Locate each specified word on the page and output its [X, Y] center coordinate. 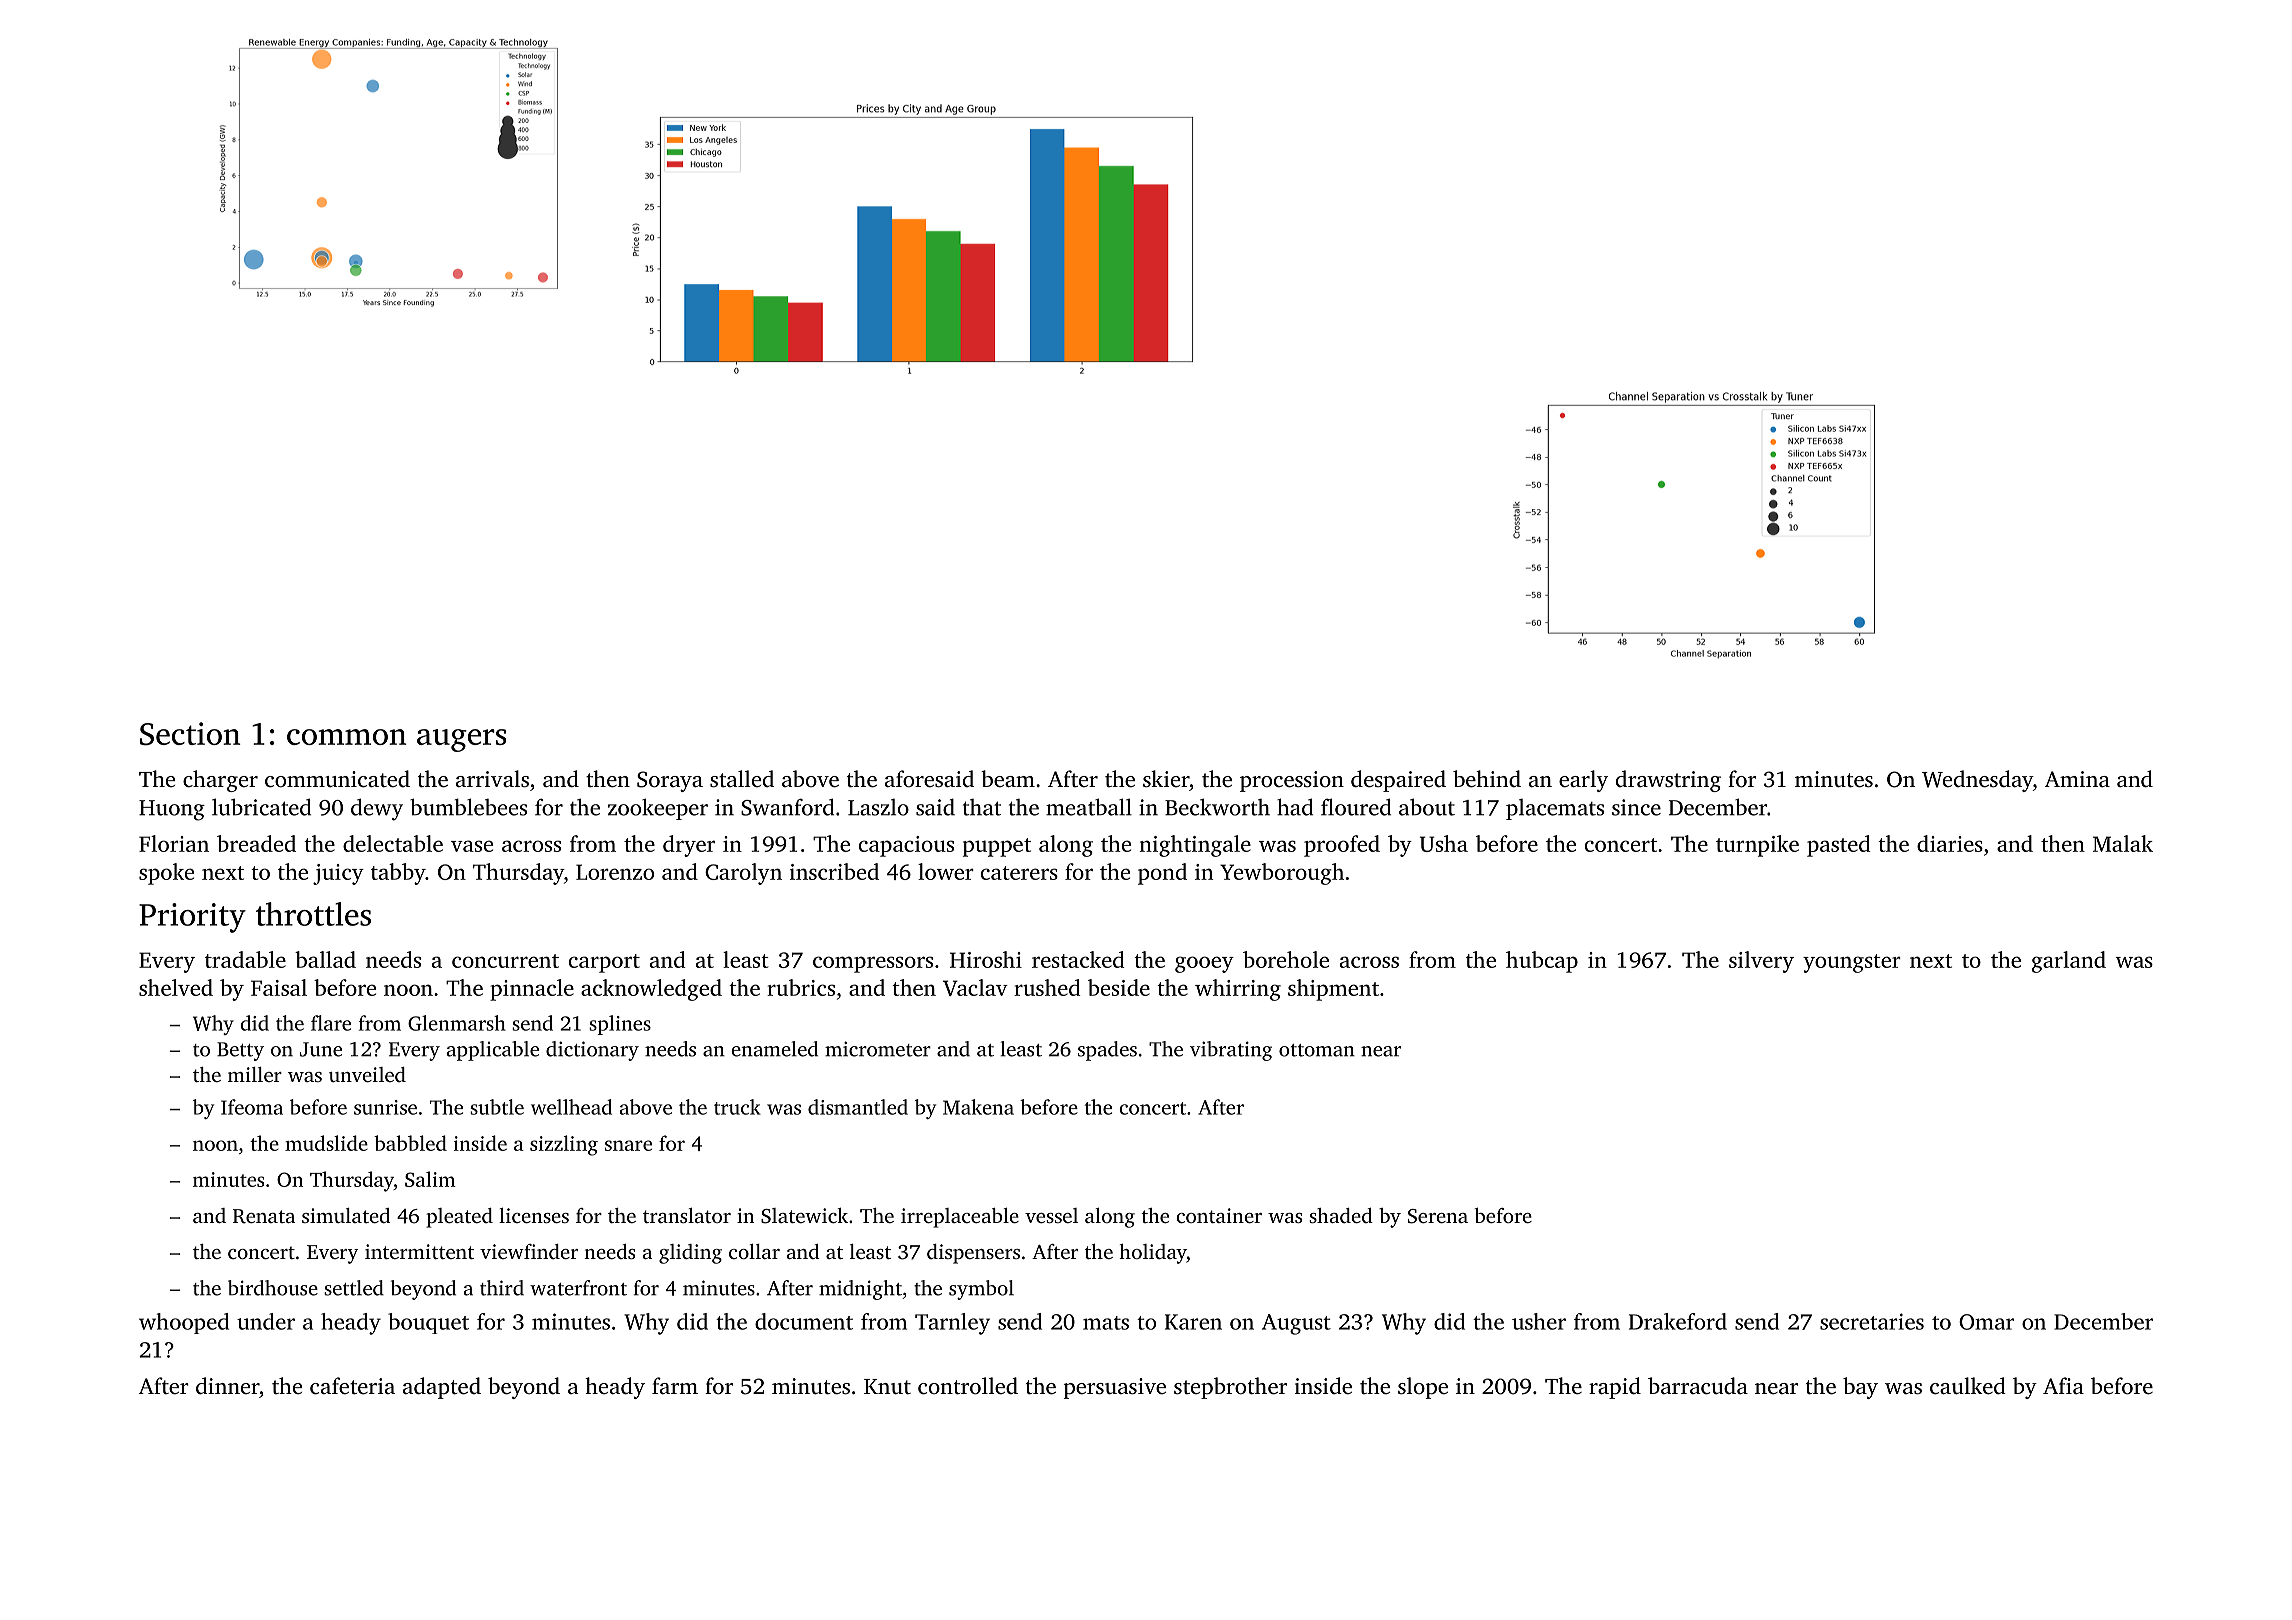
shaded [1341, 1215]
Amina [2077, 779]
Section [190, 734]
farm [675, 1385]
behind [1487, 779]
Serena [1438, 1216]
